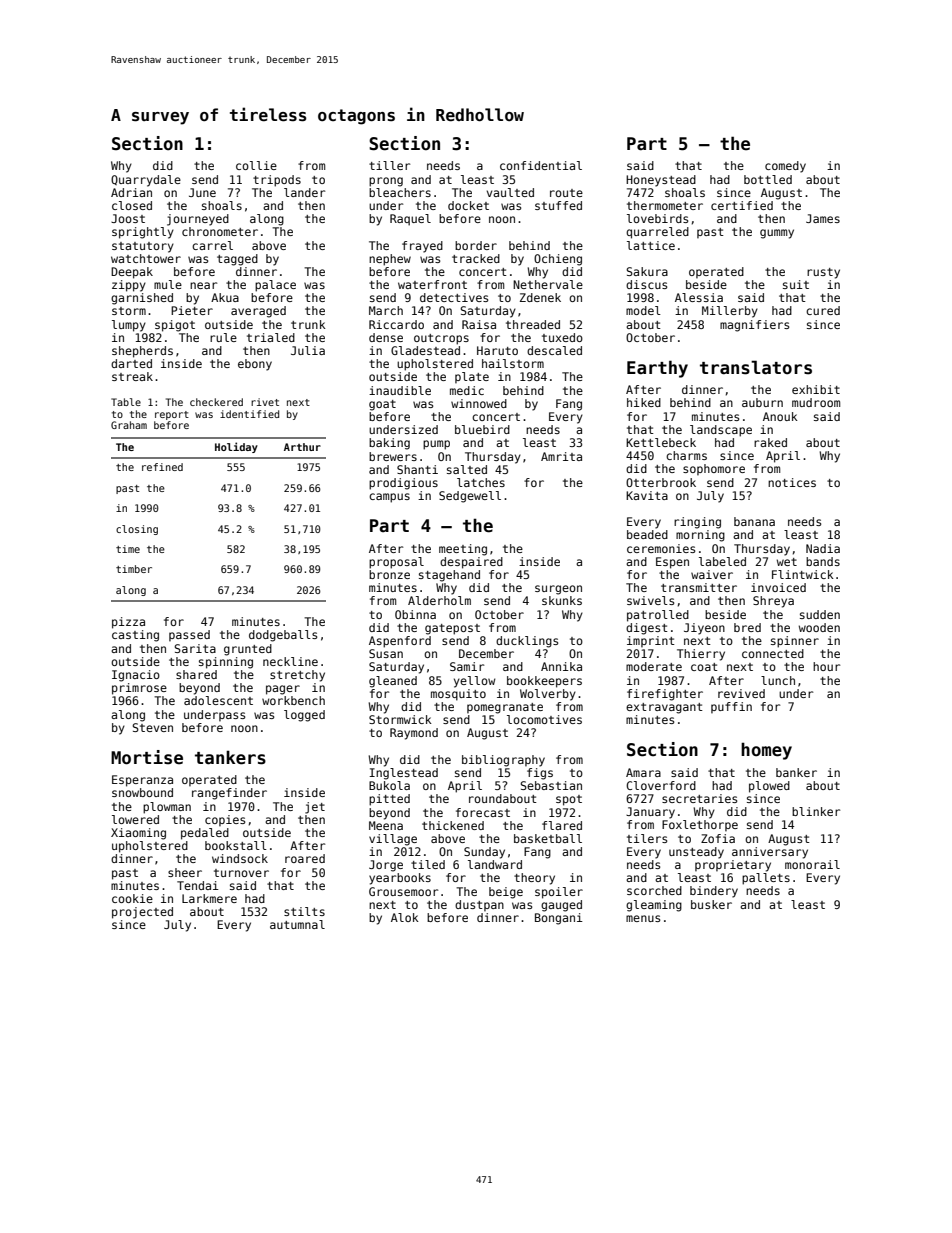  What do you see at coordinates (558, 205) in the screenshot?
I see `stuffed` at bounding box center [558, 205].
